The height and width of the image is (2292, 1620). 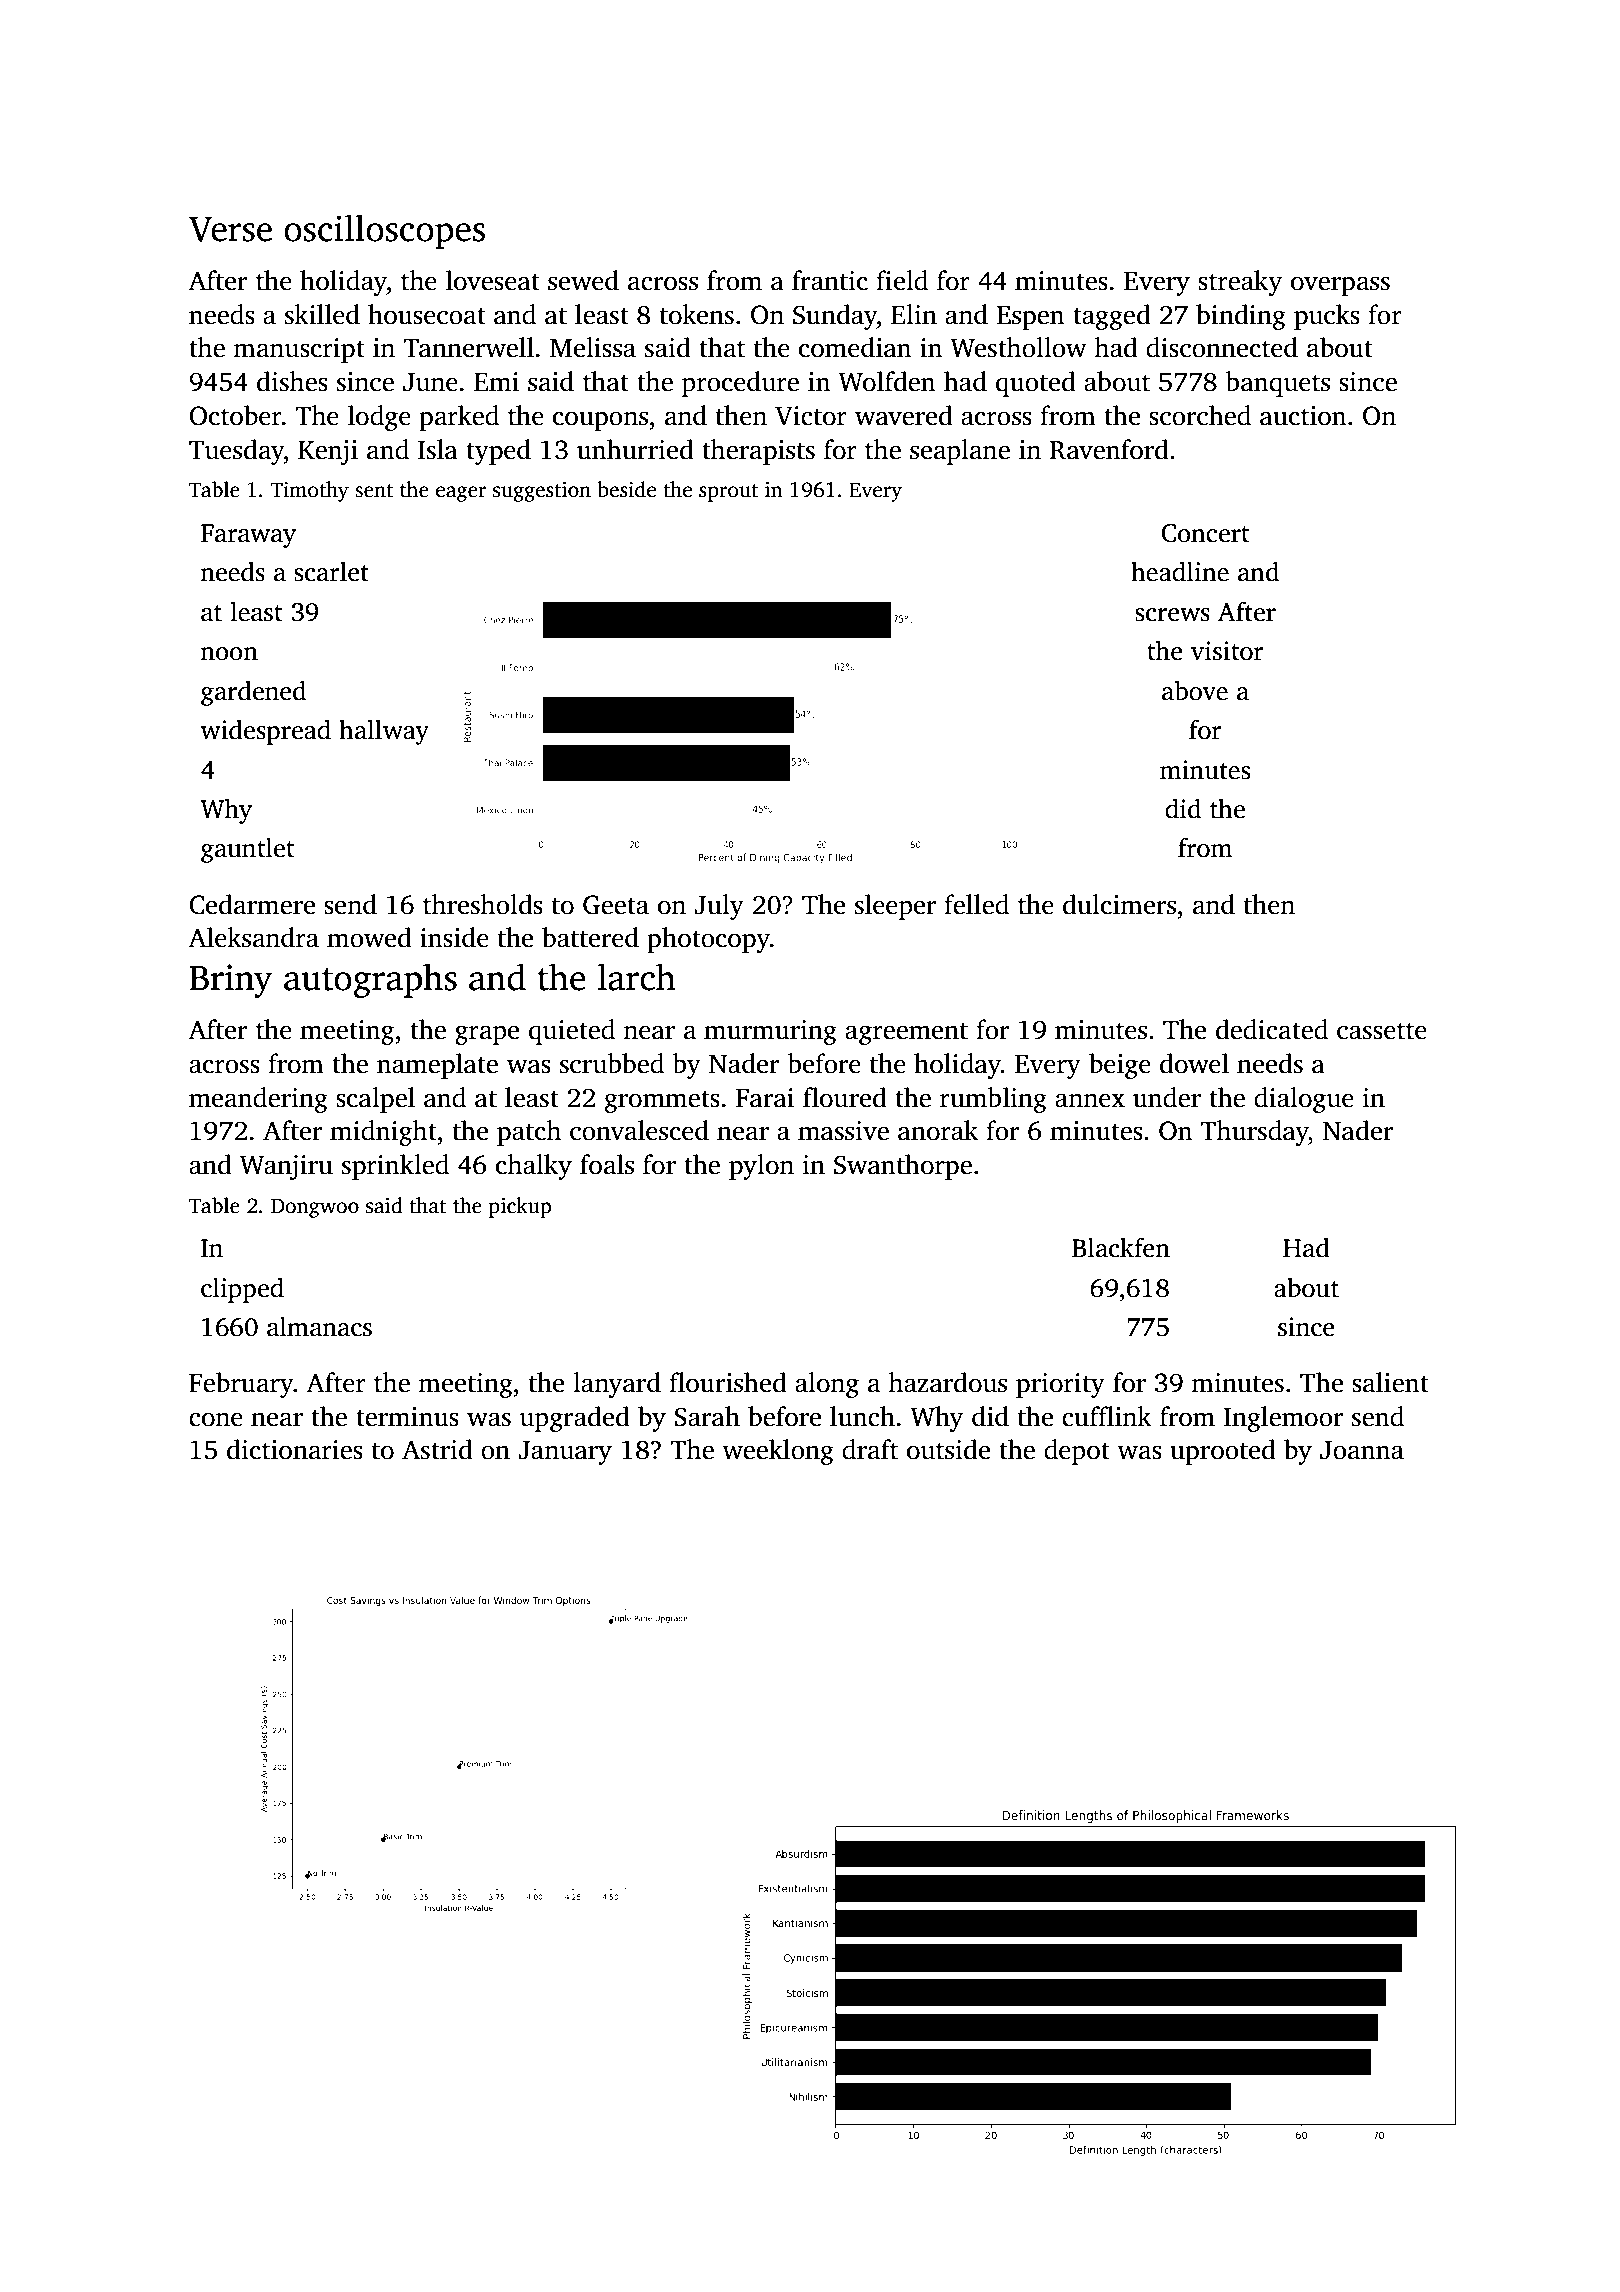 What do you see at coordinates (616, 905) in the image?
I see `Geeta` at bounding box center [616, 905].
